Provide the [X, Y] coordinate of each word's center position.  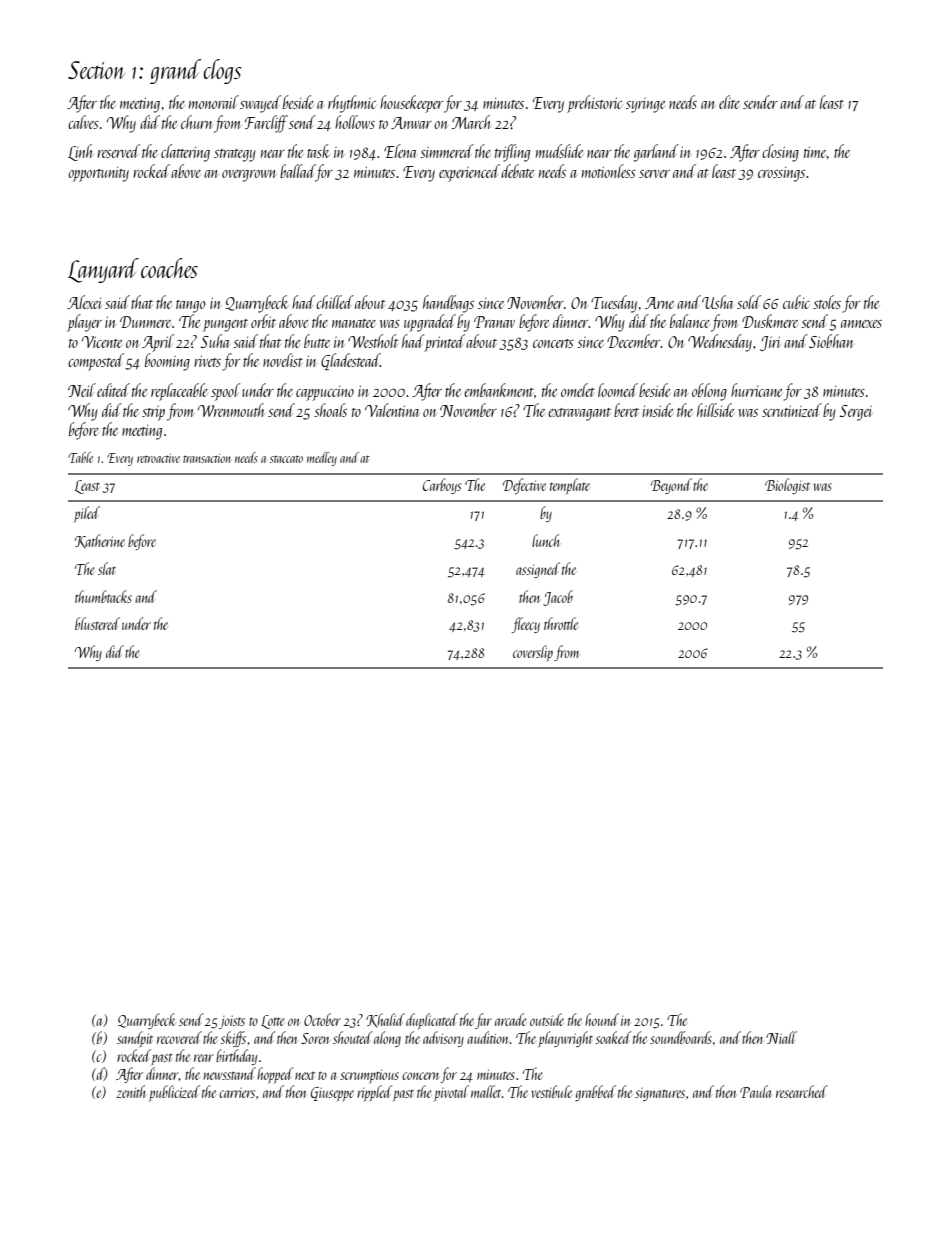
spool [225, 392]
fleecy [526, 625]
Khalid [385, 1020]
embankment [499, 390]
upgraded [430, 323]
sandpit [135, 1039]
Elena [400, 151]
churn [196, 122]
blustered [97, 623]
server [654, 174]
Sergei [856, 413]
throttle [561, 623]
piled [87, 514]
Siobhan [831, 341]
